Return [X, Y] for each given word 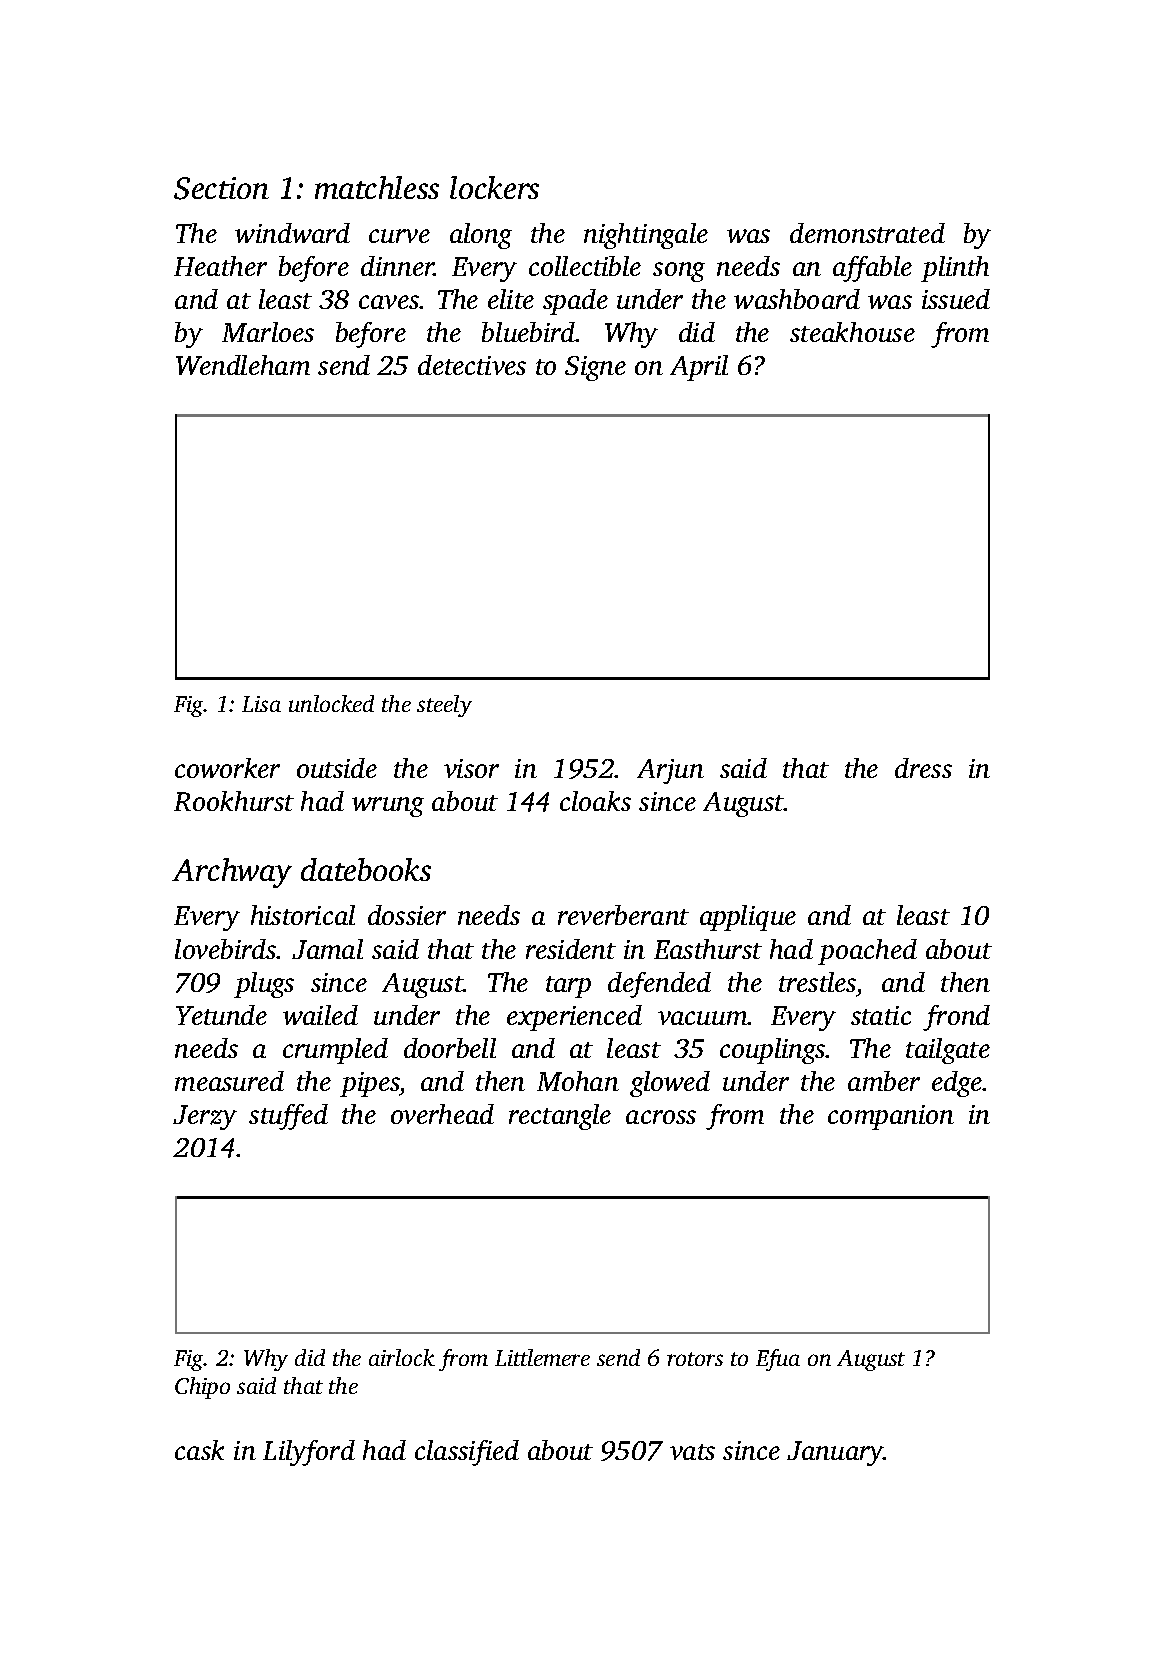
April [699, 368]
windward [292, 233]
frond [956, 1018]
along [481, 236]
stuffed [288, 1117]
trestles [817, 982]
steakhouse [852, 332]
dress [923, 768]
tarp [568, 987]
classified [467, 1453]
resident [571, 949]
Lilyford [309, 1453]
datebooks [366, 869]
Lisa [261, 704]
